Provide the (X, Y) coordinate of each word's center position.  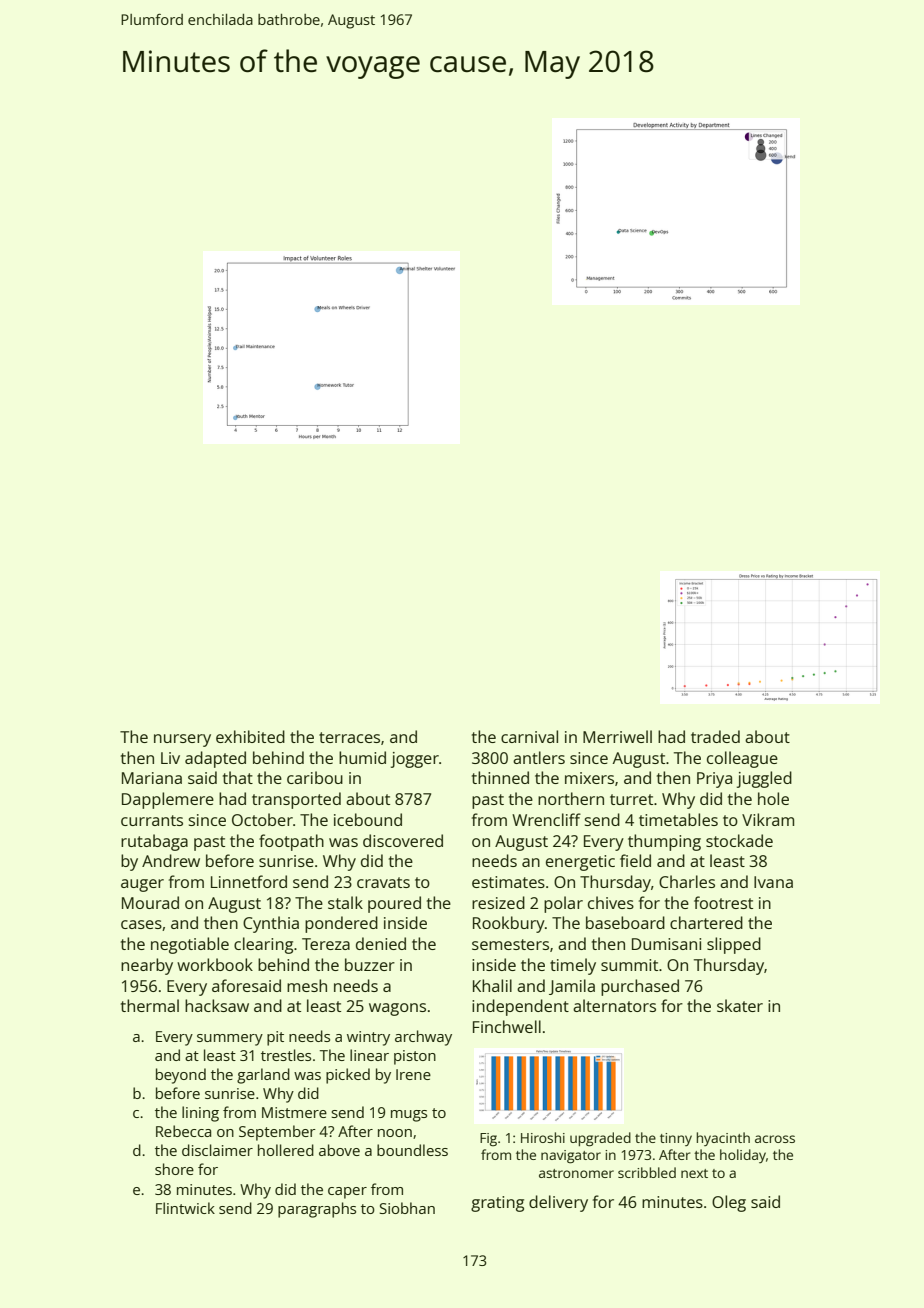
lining (200, 1114)
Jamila (572, 987)
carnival (529, 736)
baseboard (625, 922)
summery (230, 1040)
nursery (182, 740)
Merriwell (617, 736)
